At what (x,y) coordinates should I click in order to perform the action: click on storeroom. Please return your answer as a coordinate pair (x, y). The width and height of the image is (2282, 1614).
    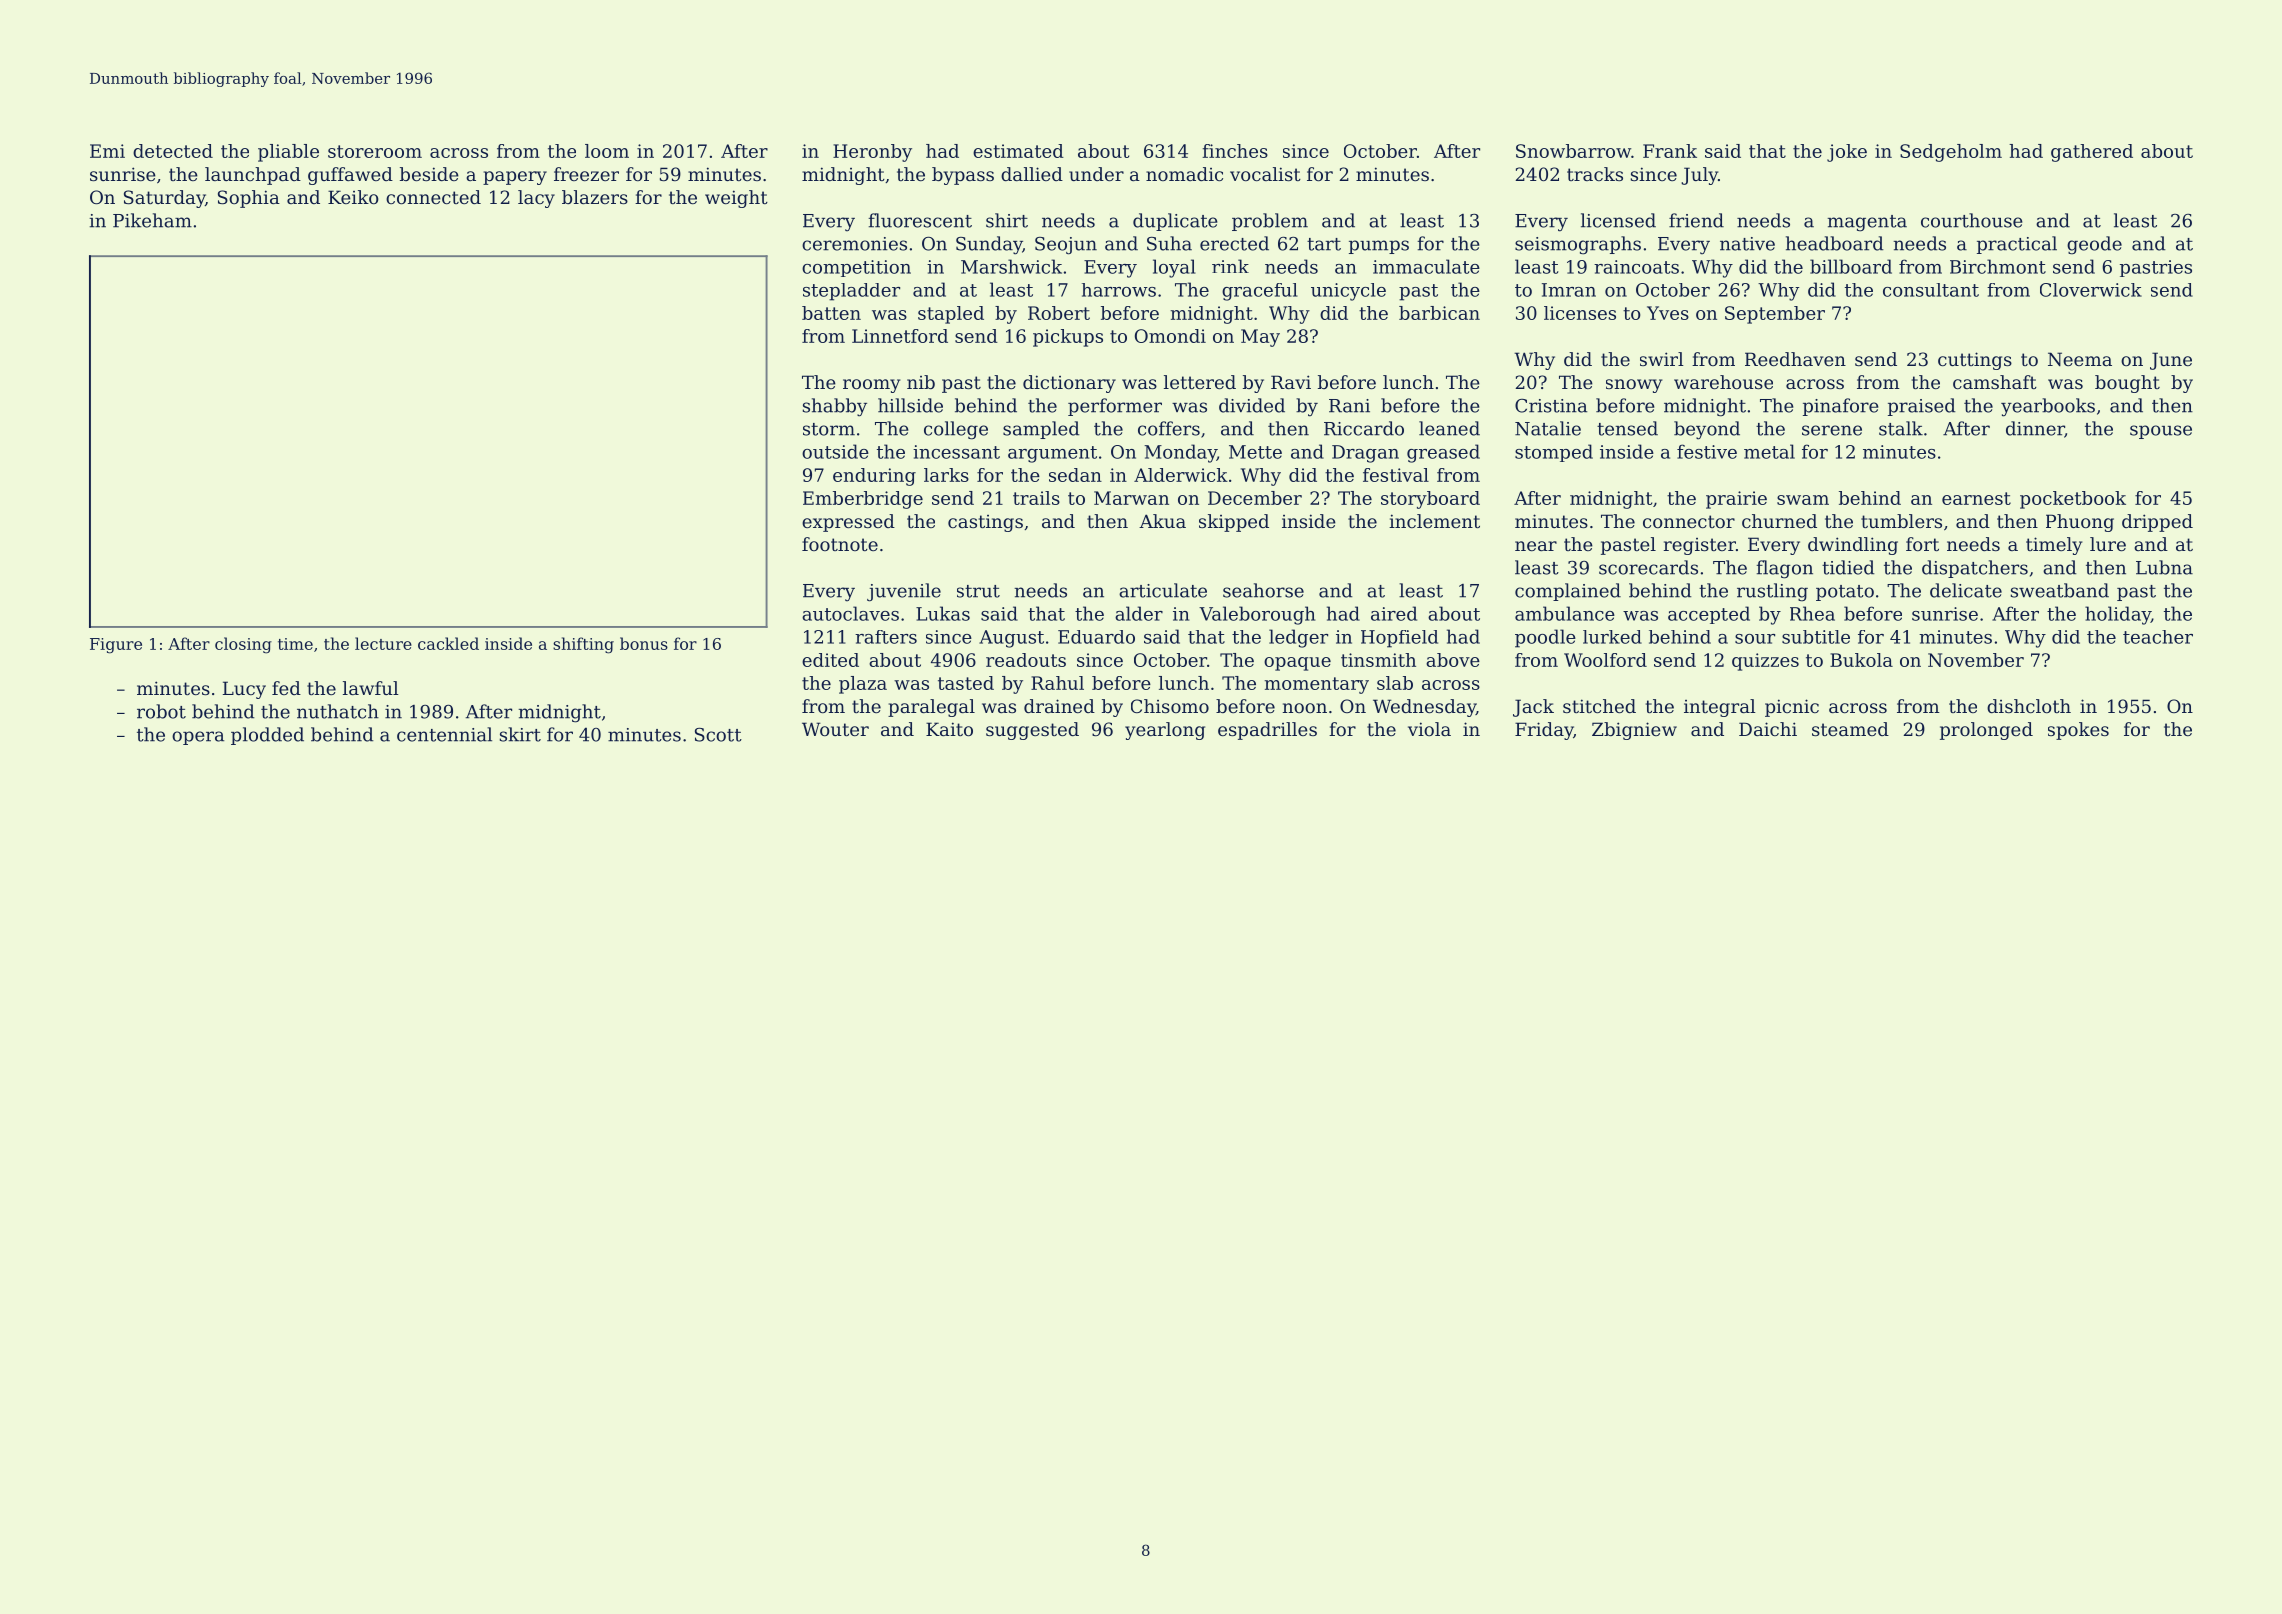
    Looking at the image, I should click on (375, 151).
